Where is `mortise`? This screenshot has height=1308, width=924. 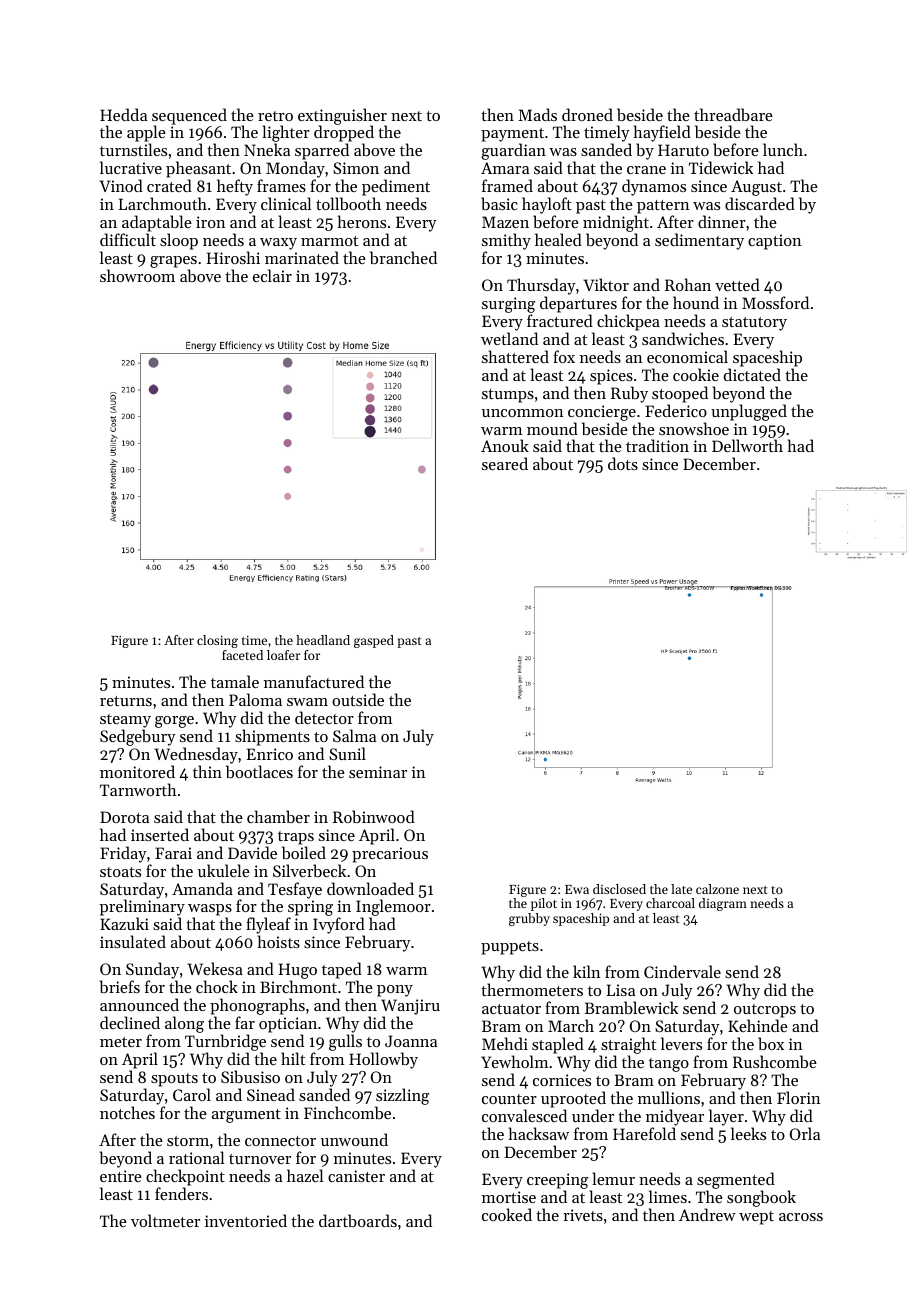 mortise is located at coordinates (509, 1197).
